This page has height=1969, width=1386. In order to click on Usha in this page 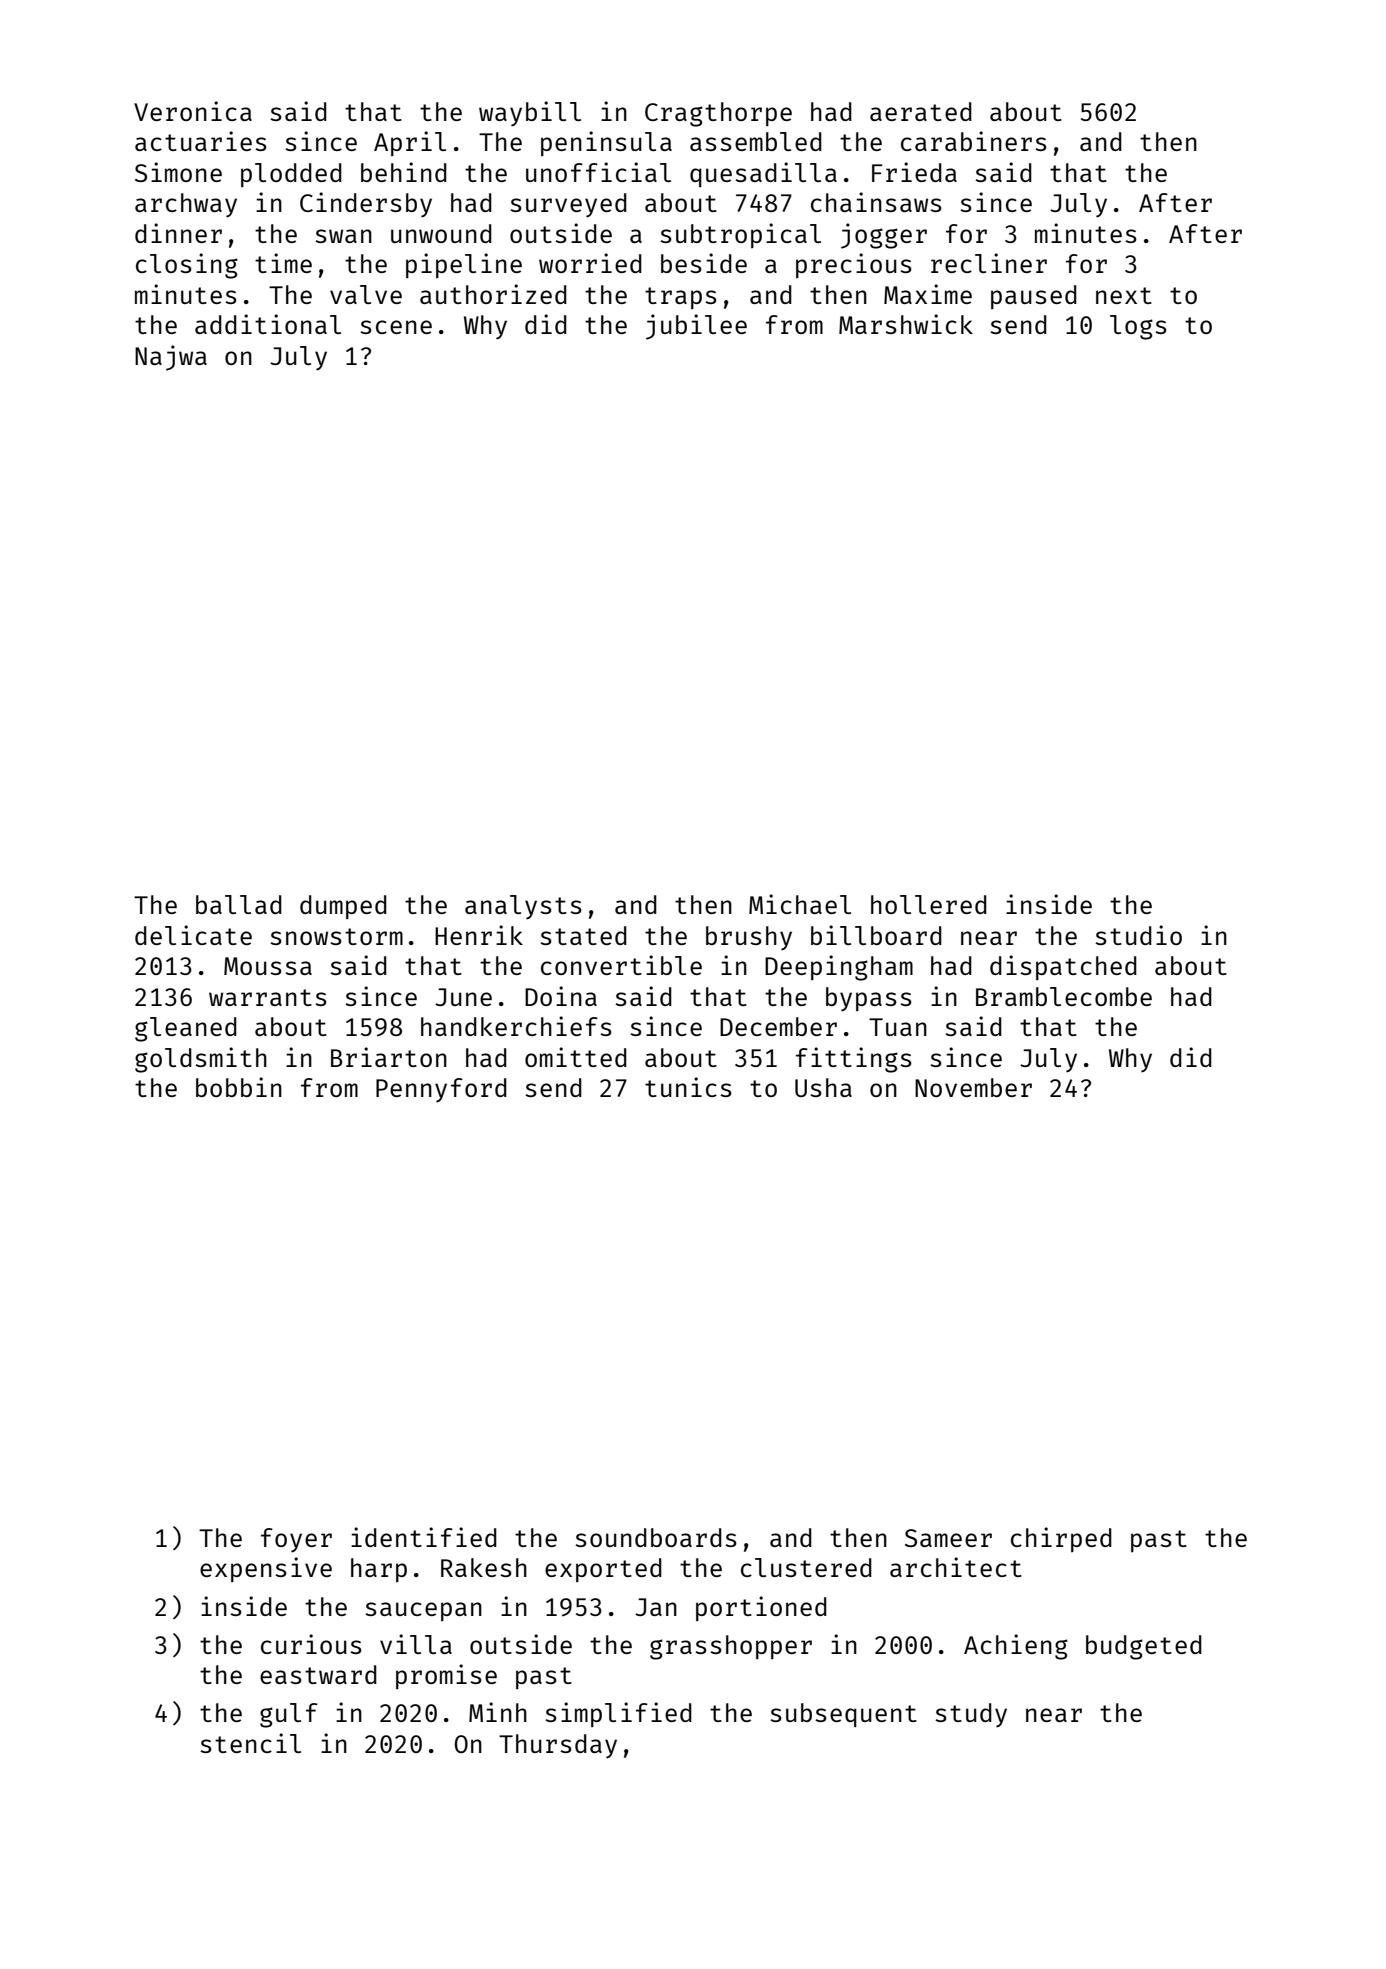, I will do `click(823, 1087)`.
